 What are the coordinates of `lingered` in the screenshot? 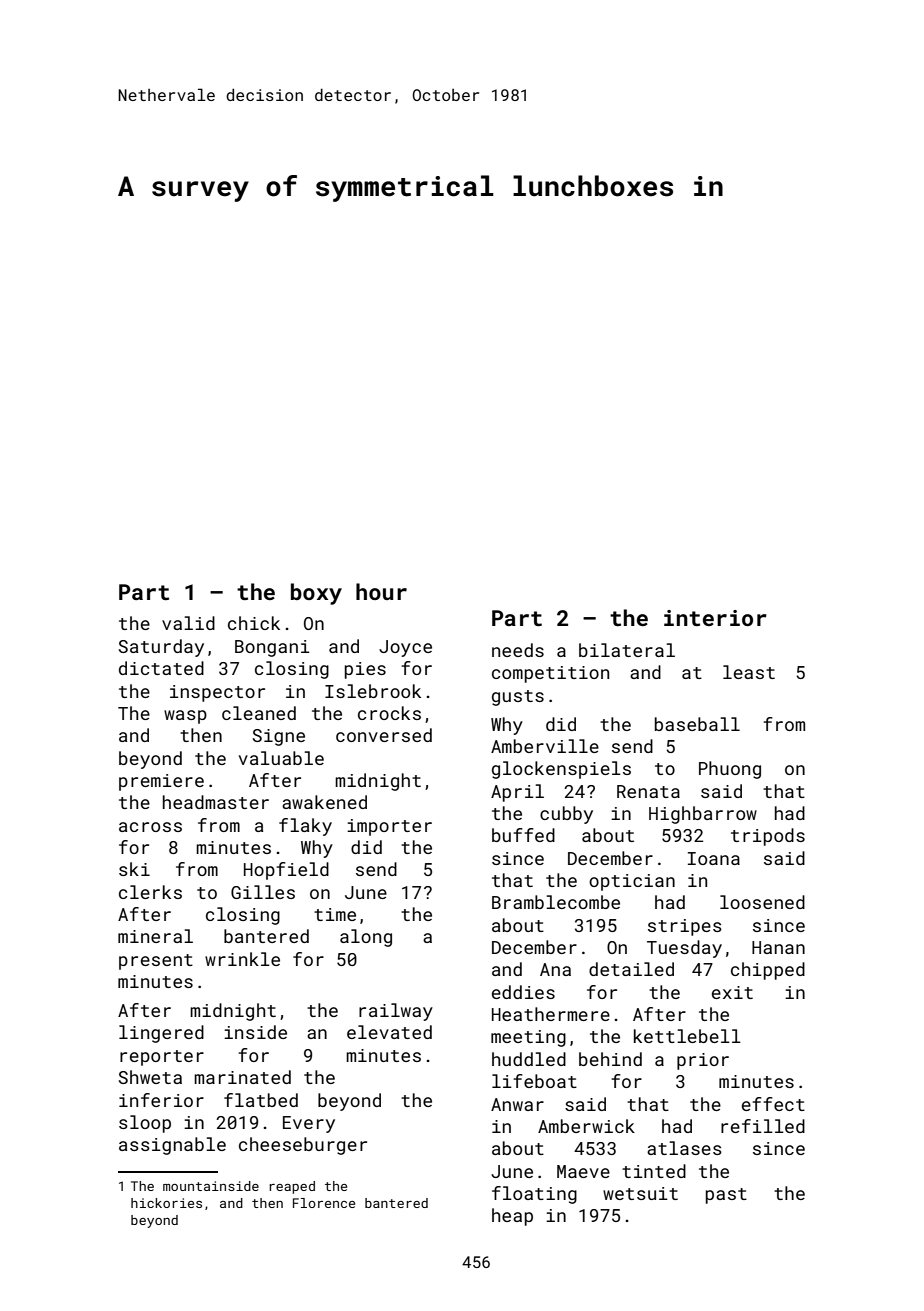 It's located at (161, 1034).
